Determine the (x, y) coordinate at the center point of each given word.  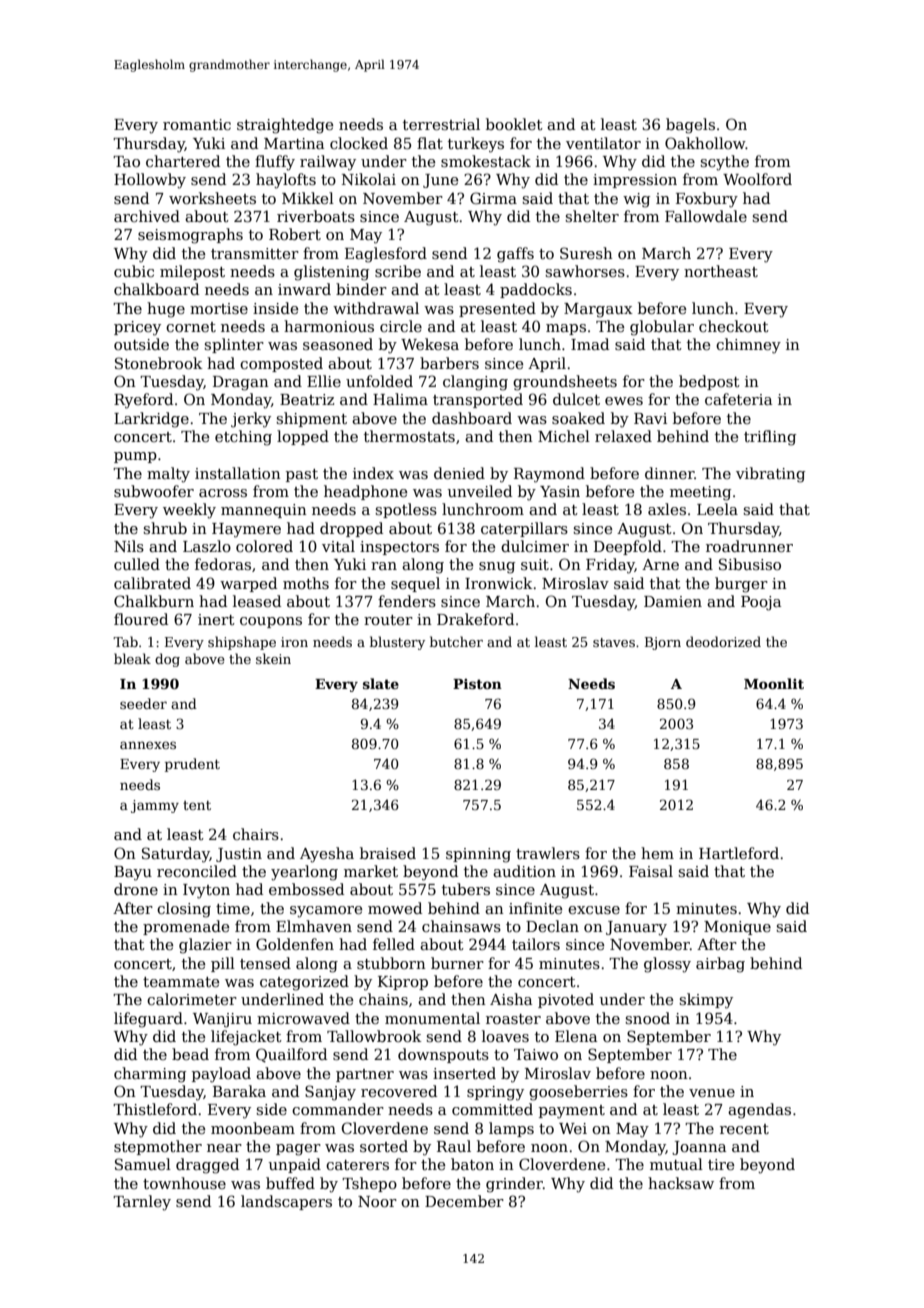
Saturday (176, 855)
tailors (536, 944)
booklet (514, 124)
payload (221, 1075)
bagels (690, 126)
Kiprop (403, 983)
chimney (748, 346)
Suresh (586, 253)
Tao (126, 161)
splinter (234, 345)
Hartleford (739, 853)
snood (647, 1018)
